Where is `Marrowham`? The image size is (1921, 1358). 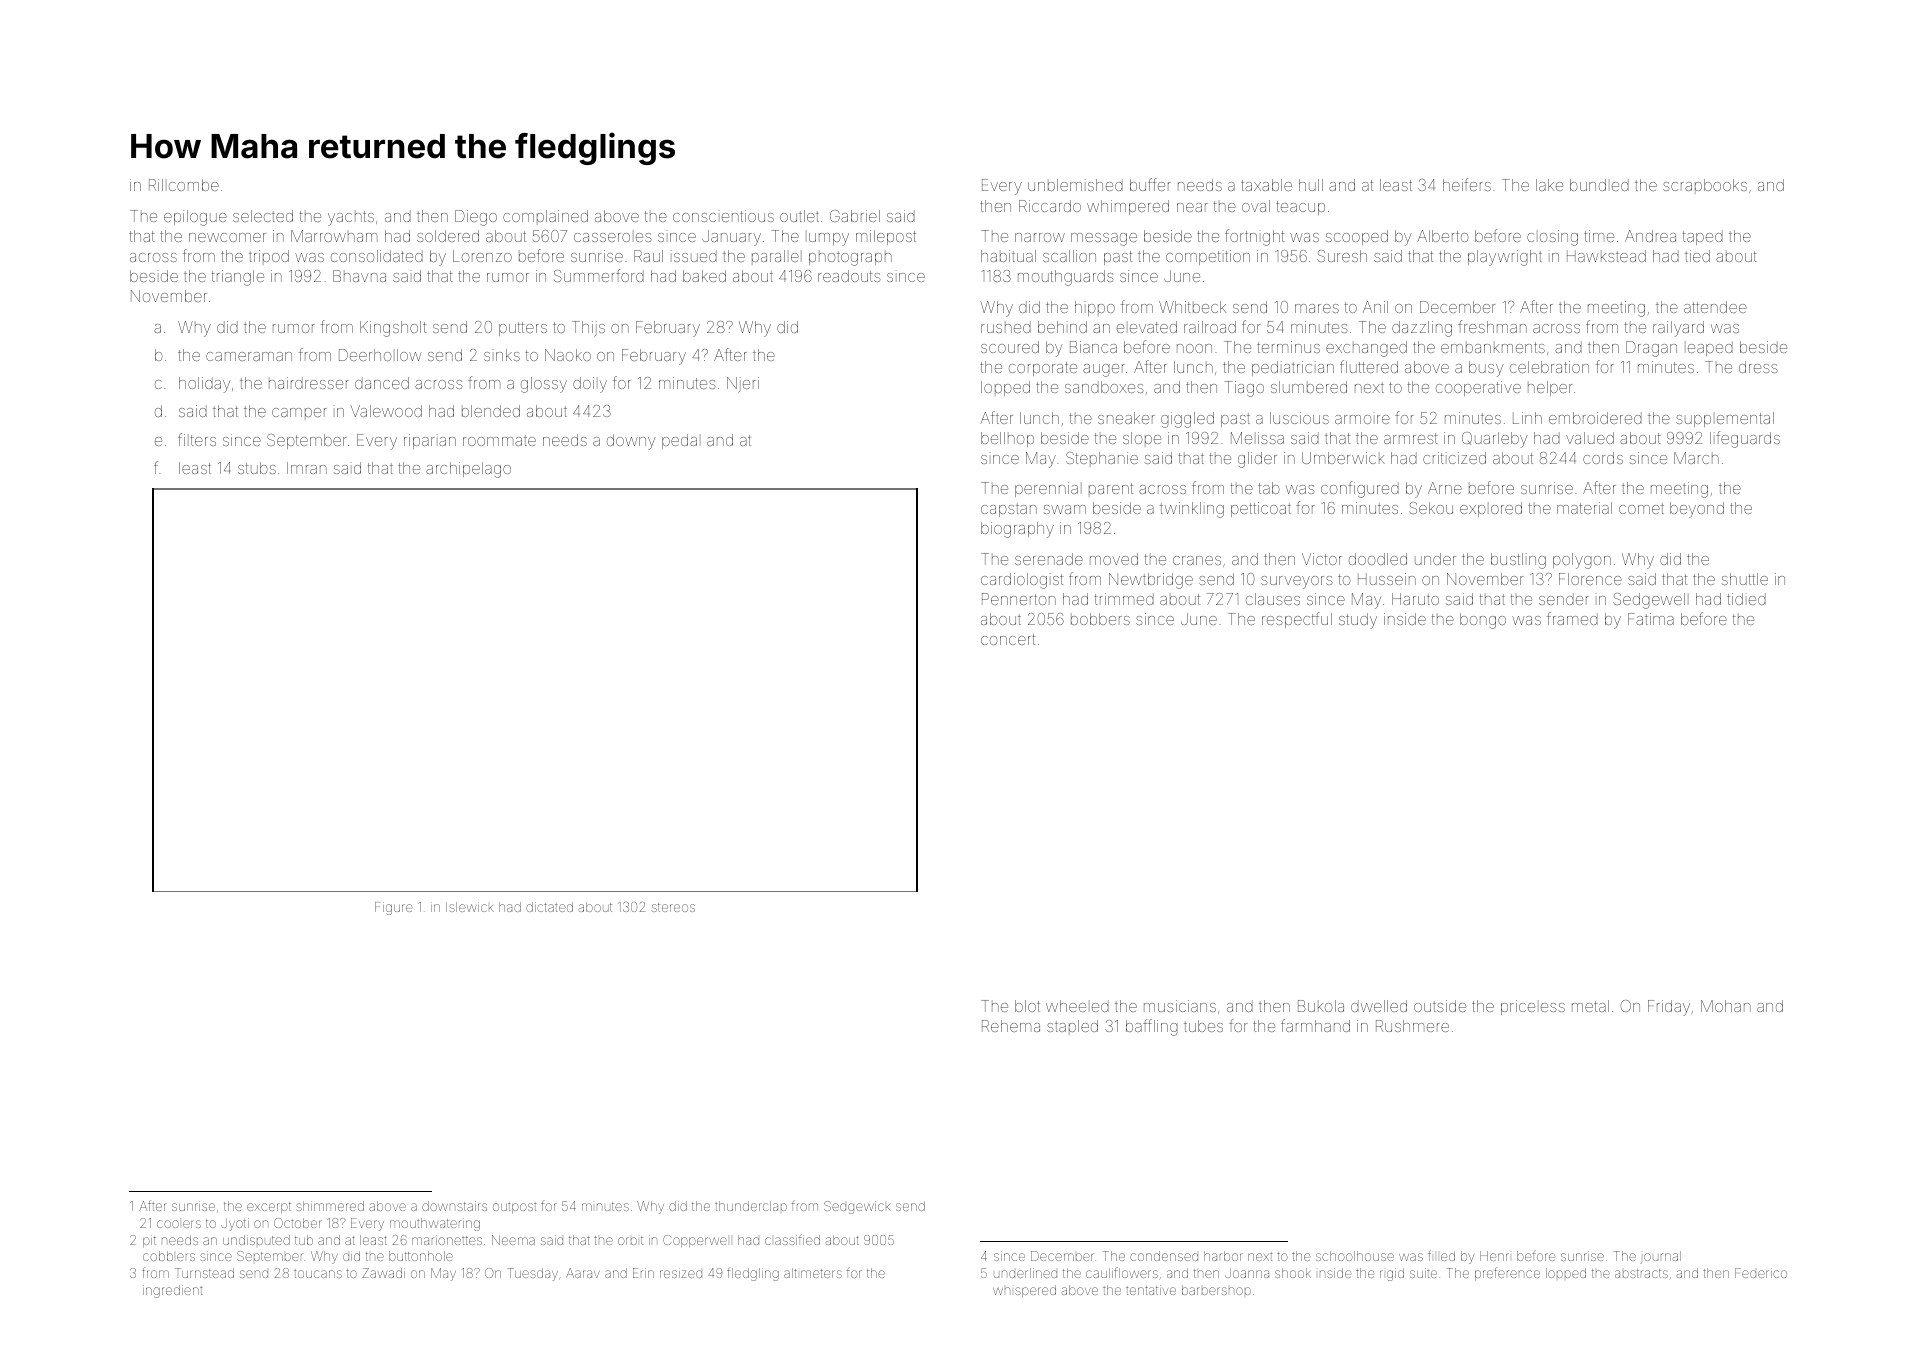 Marrowham is located at coordinates (334, 236).
